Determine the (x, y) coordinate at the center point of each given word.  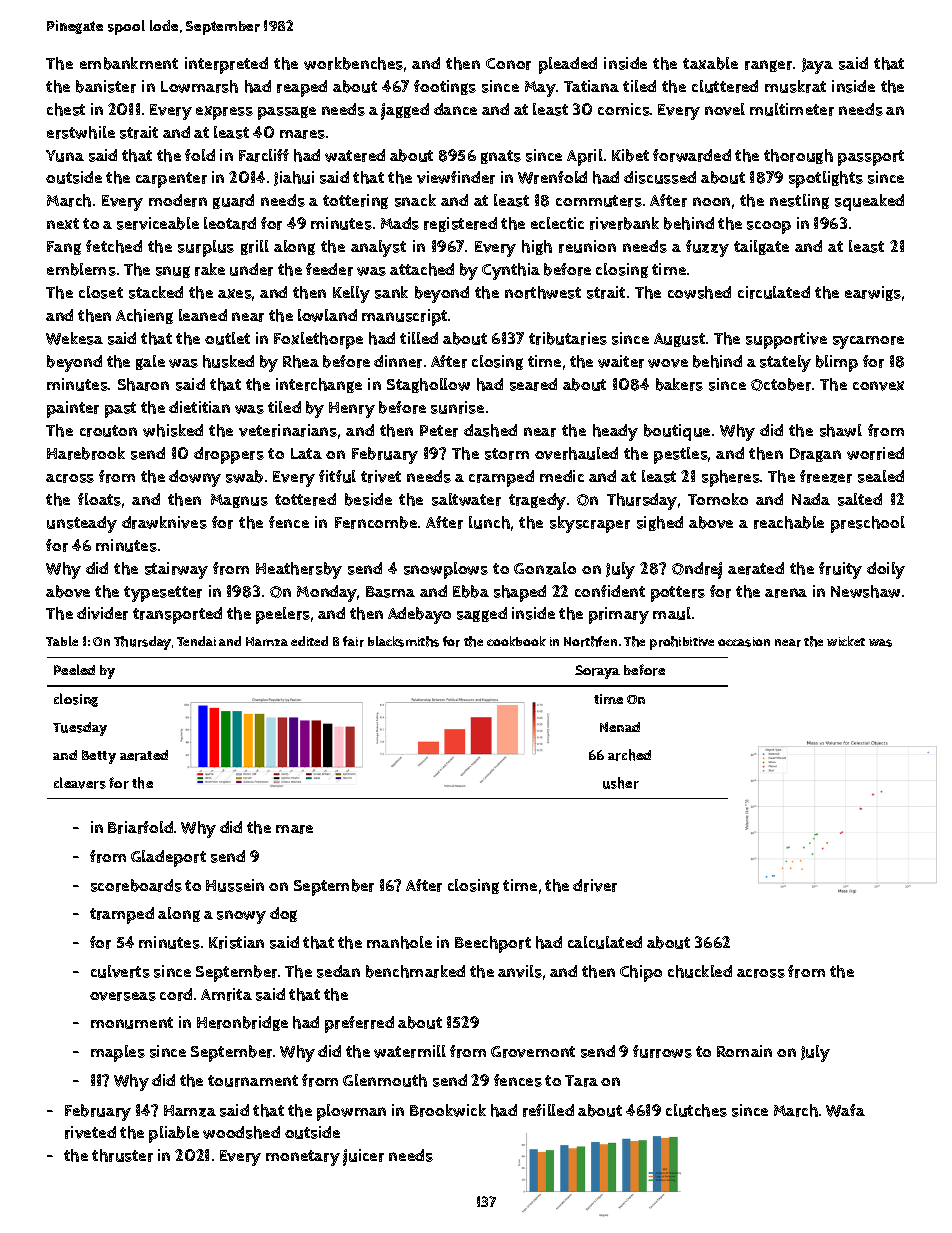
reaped (302, 88)
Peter (439, 431)
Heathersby (299, 570)
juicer (363, 1157)
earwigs (873, 293)
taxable (710, 63)
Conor (508, 64)
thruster (122, 1155)
